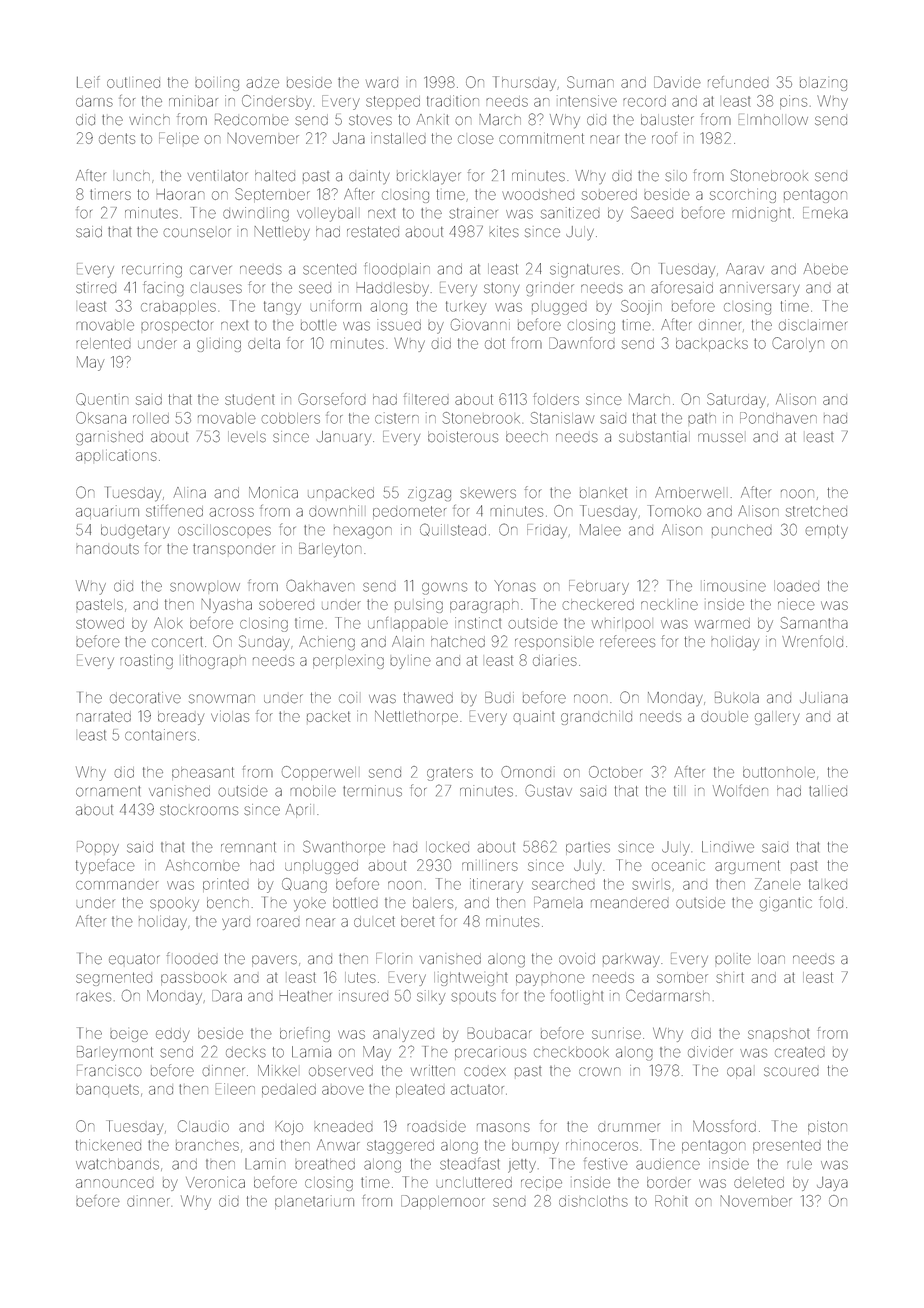 Image resolution: width=924 pixels, height=1308 pixels. I want to click on cistern, so click(397, 418).
